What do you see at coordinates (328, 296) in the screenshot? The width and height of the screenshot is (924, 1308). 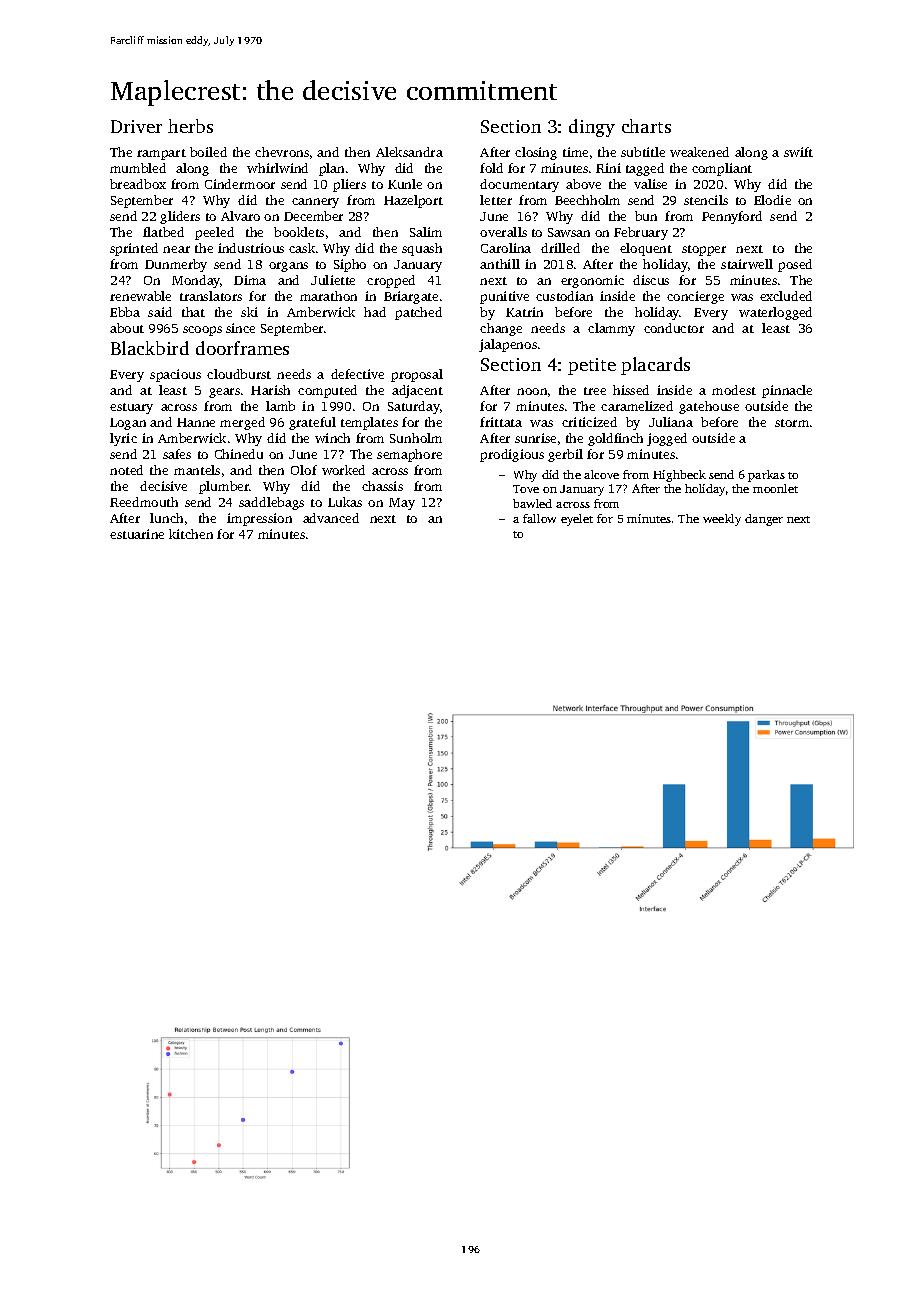 I see `marathon` at bounding box center [328, 296].
